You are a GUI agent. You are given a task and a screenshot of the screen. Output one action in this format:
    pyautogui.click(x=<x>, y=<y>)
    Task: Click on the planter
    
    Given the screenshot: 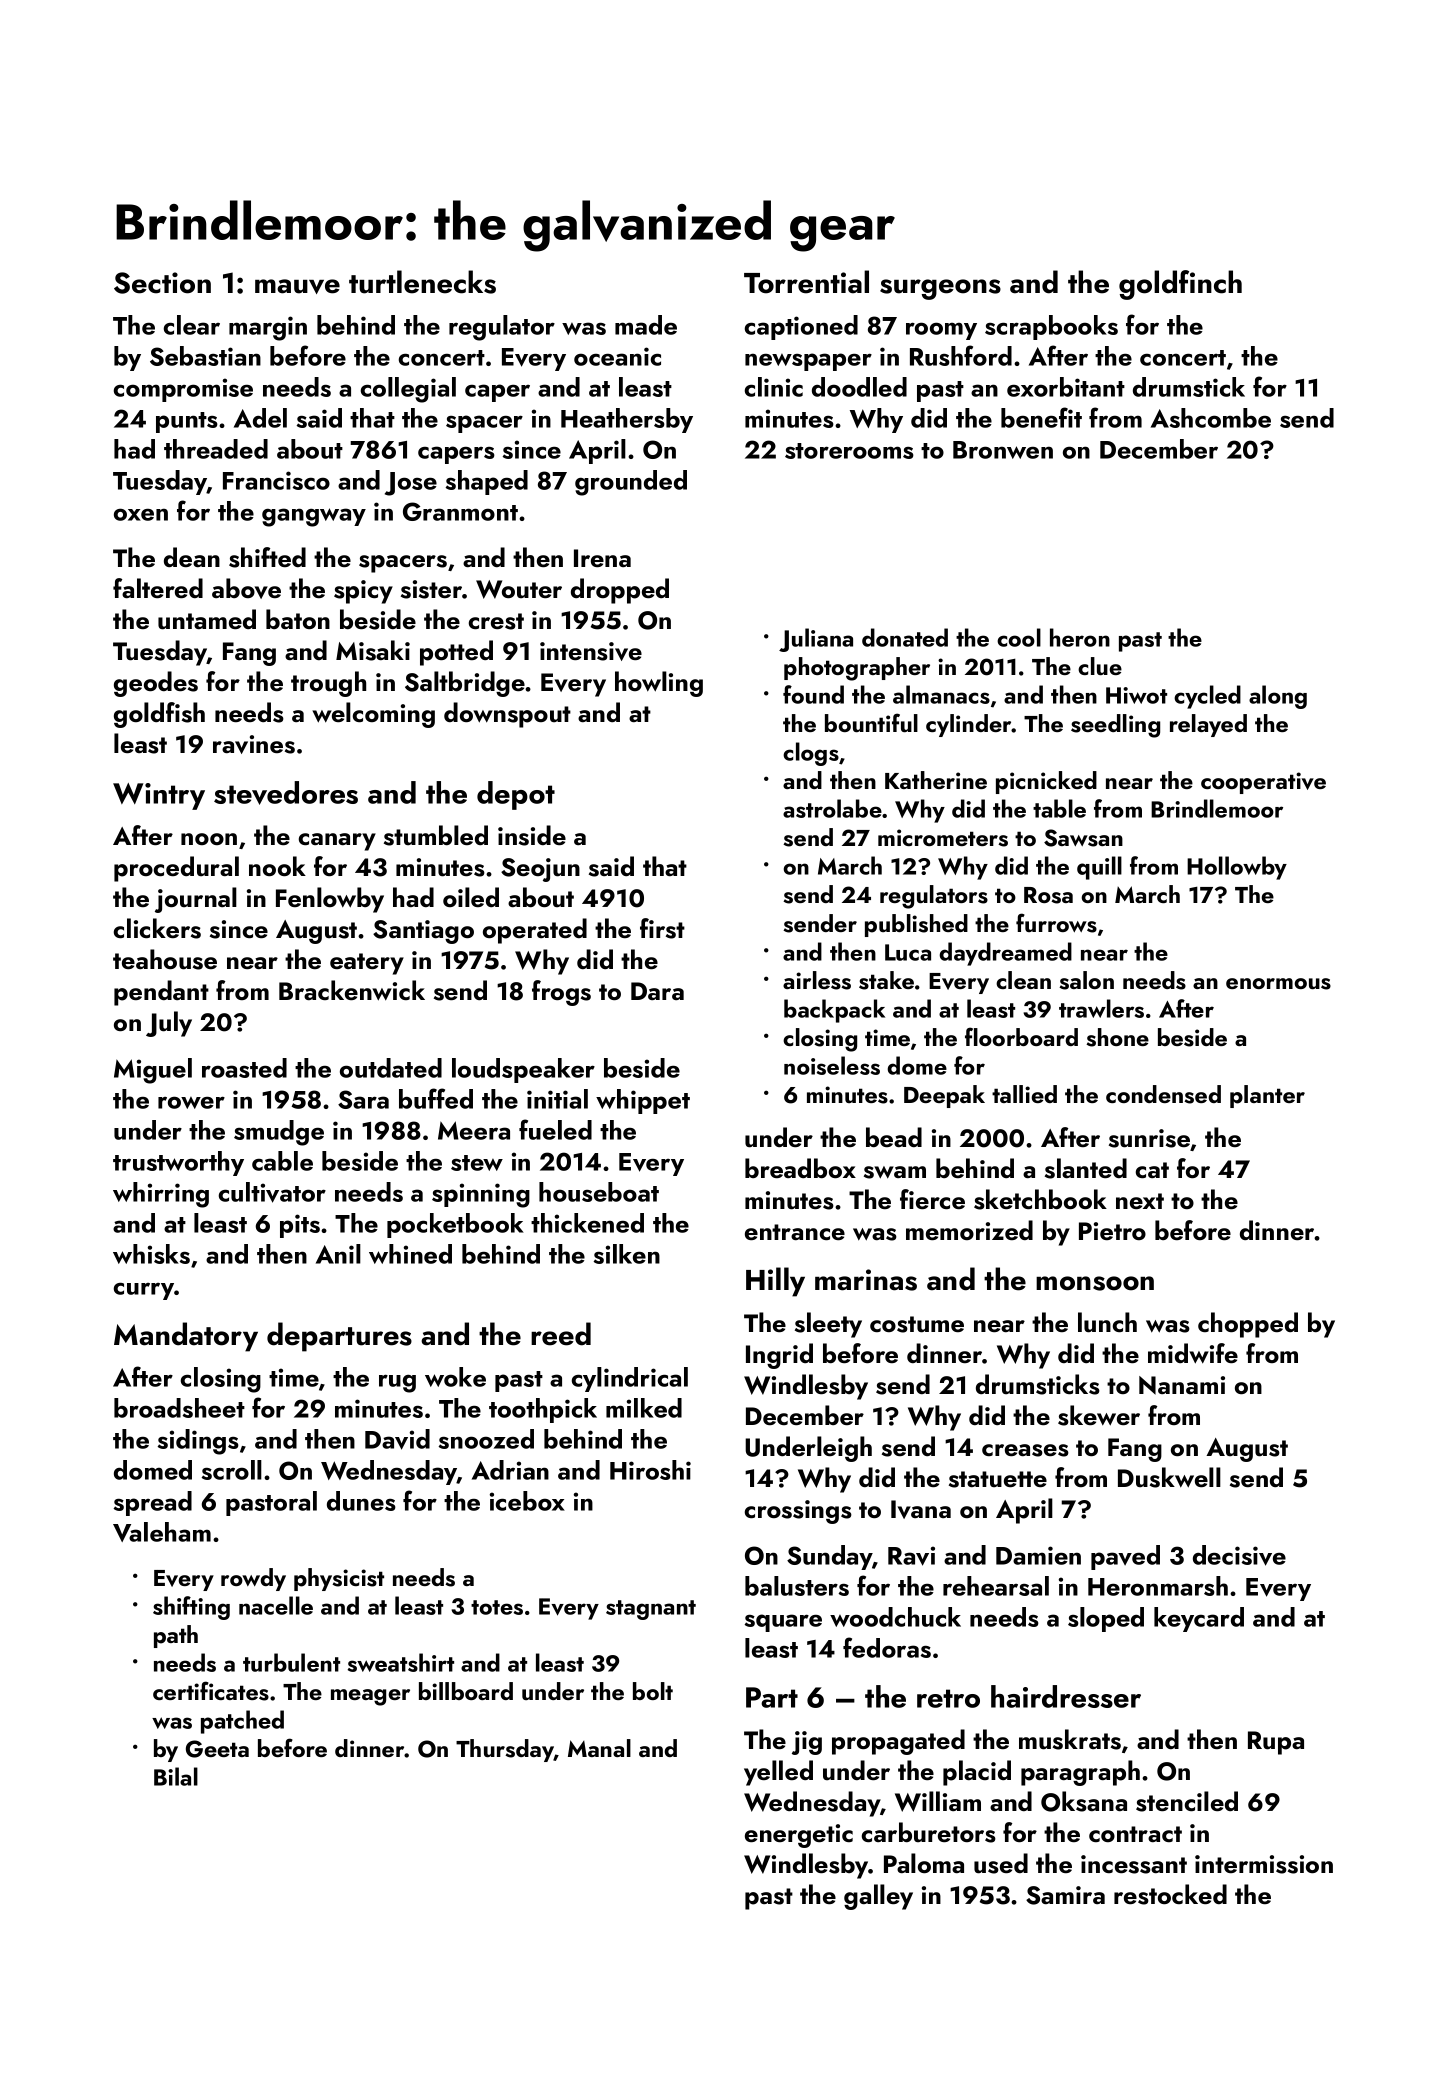 What is the action you would take?
    pyautogui.click(x=1267, y=1096)
